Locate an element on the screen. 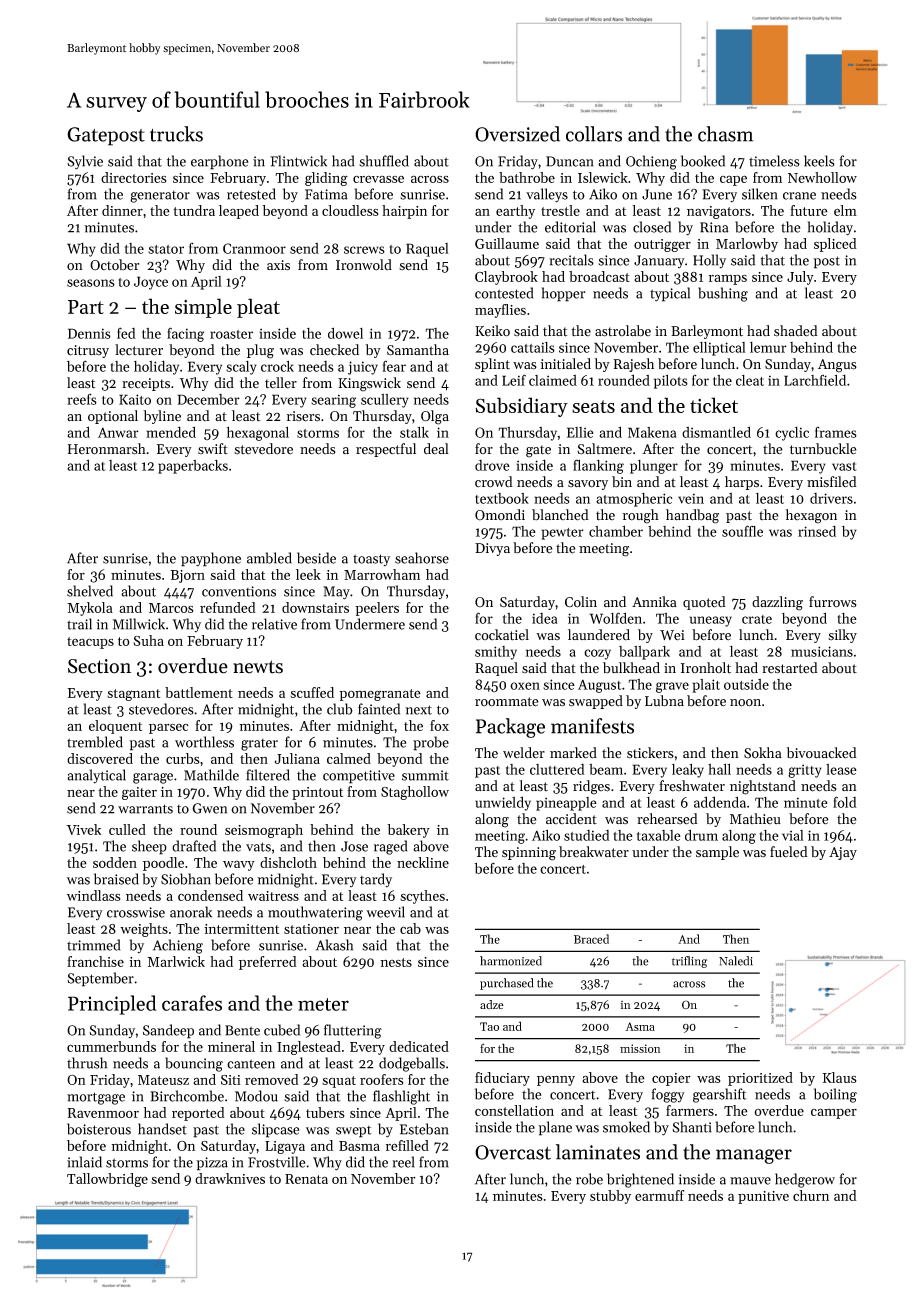  slipcase is located at coordinates (275, 1130).
